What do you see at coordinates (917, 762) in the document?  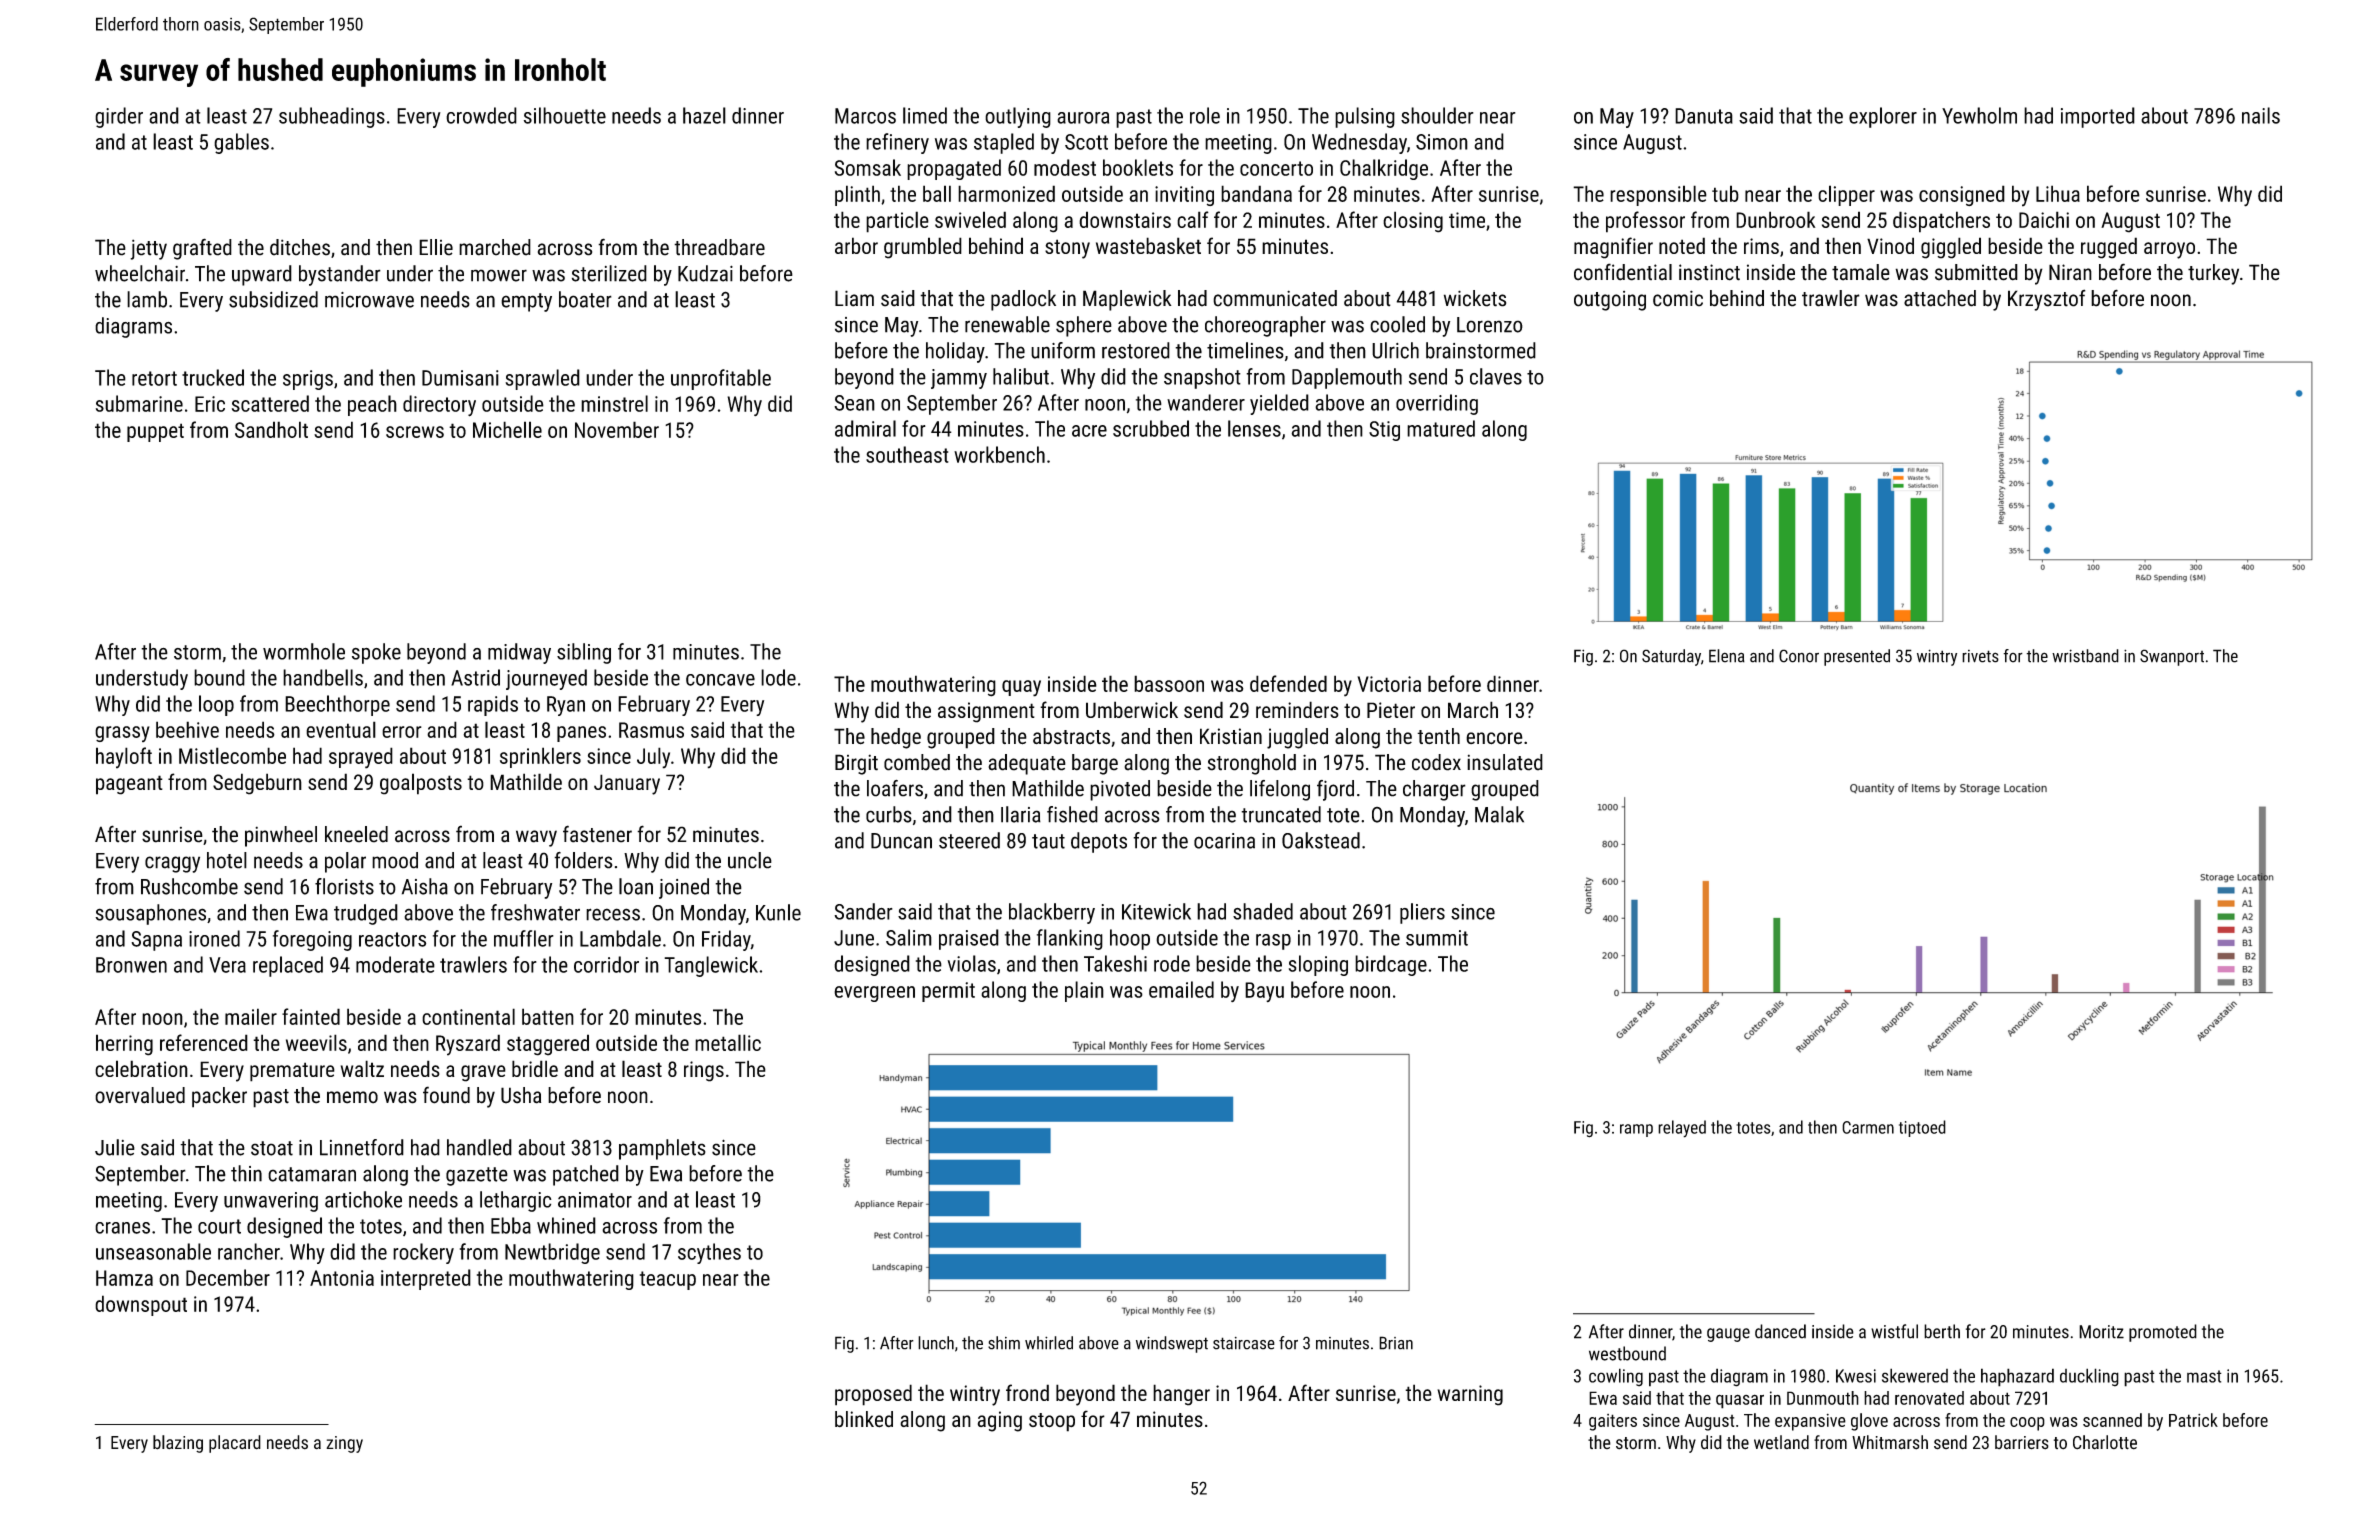 I see `combed` at bounding box center [917, 762].
